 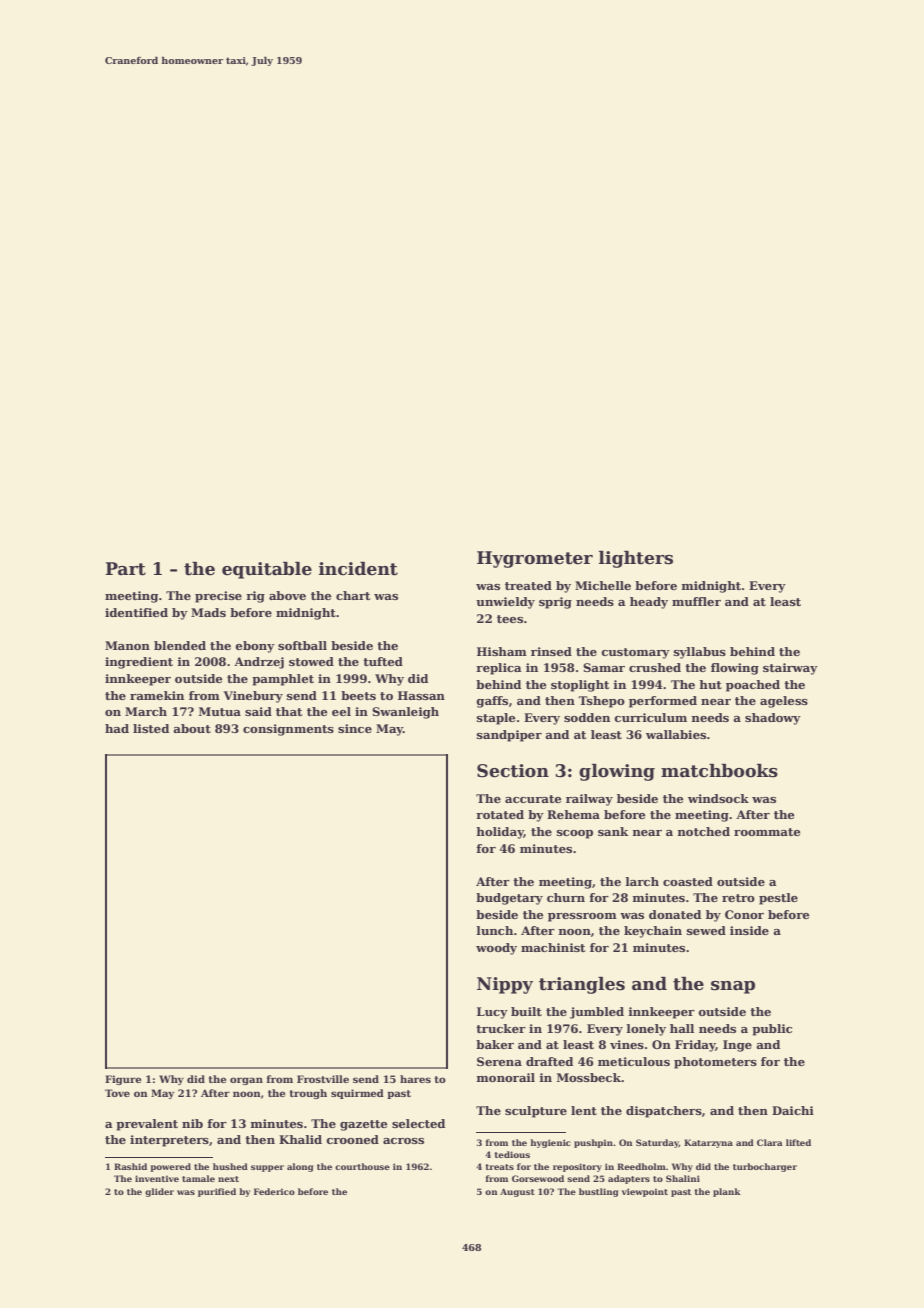 What do you see at coordinates (151, 728) in the image?
I see `listed` at bounding box center [151, 728].
